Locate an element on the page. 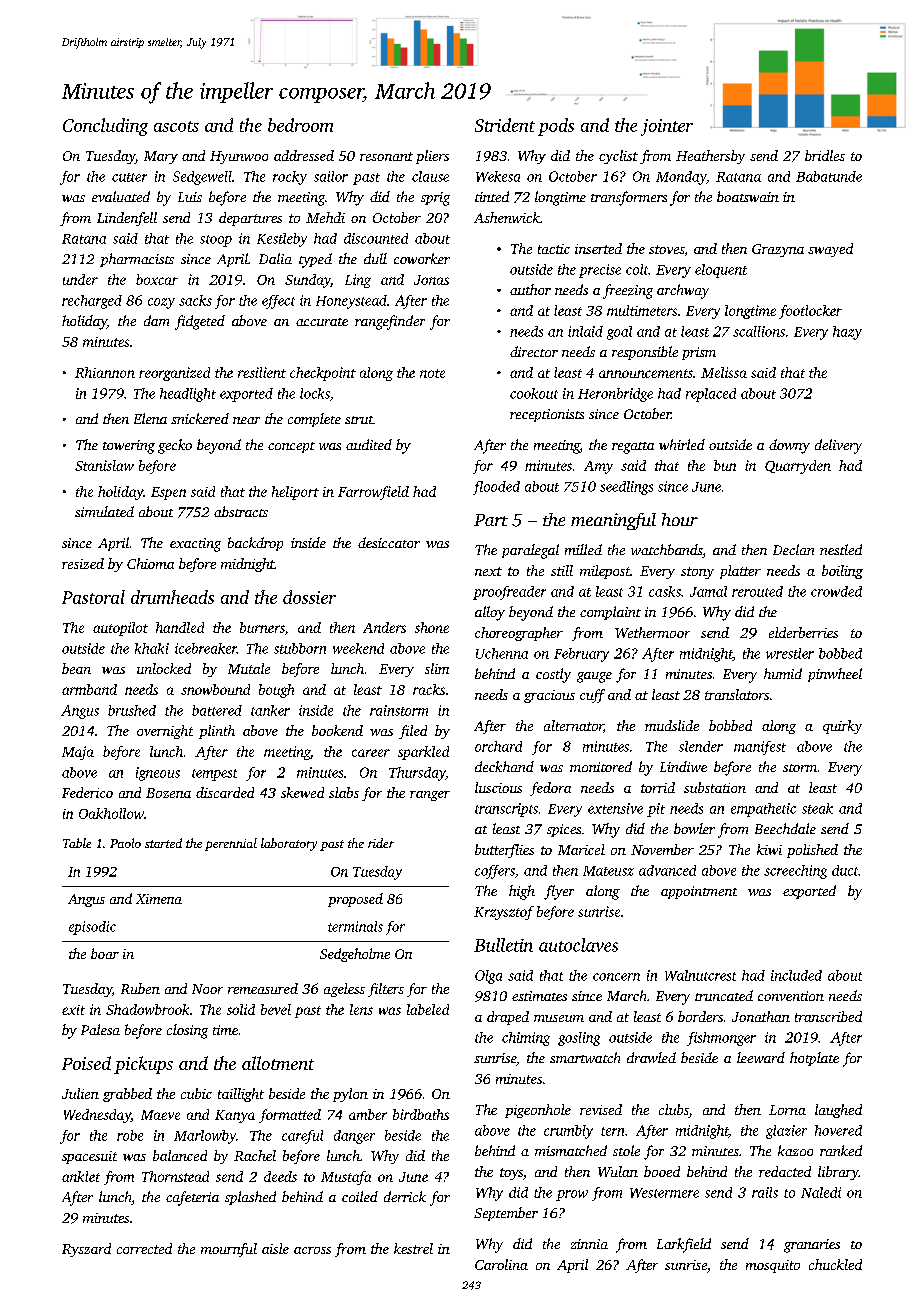  Larkfield is located at coordinates (684, 1245).
